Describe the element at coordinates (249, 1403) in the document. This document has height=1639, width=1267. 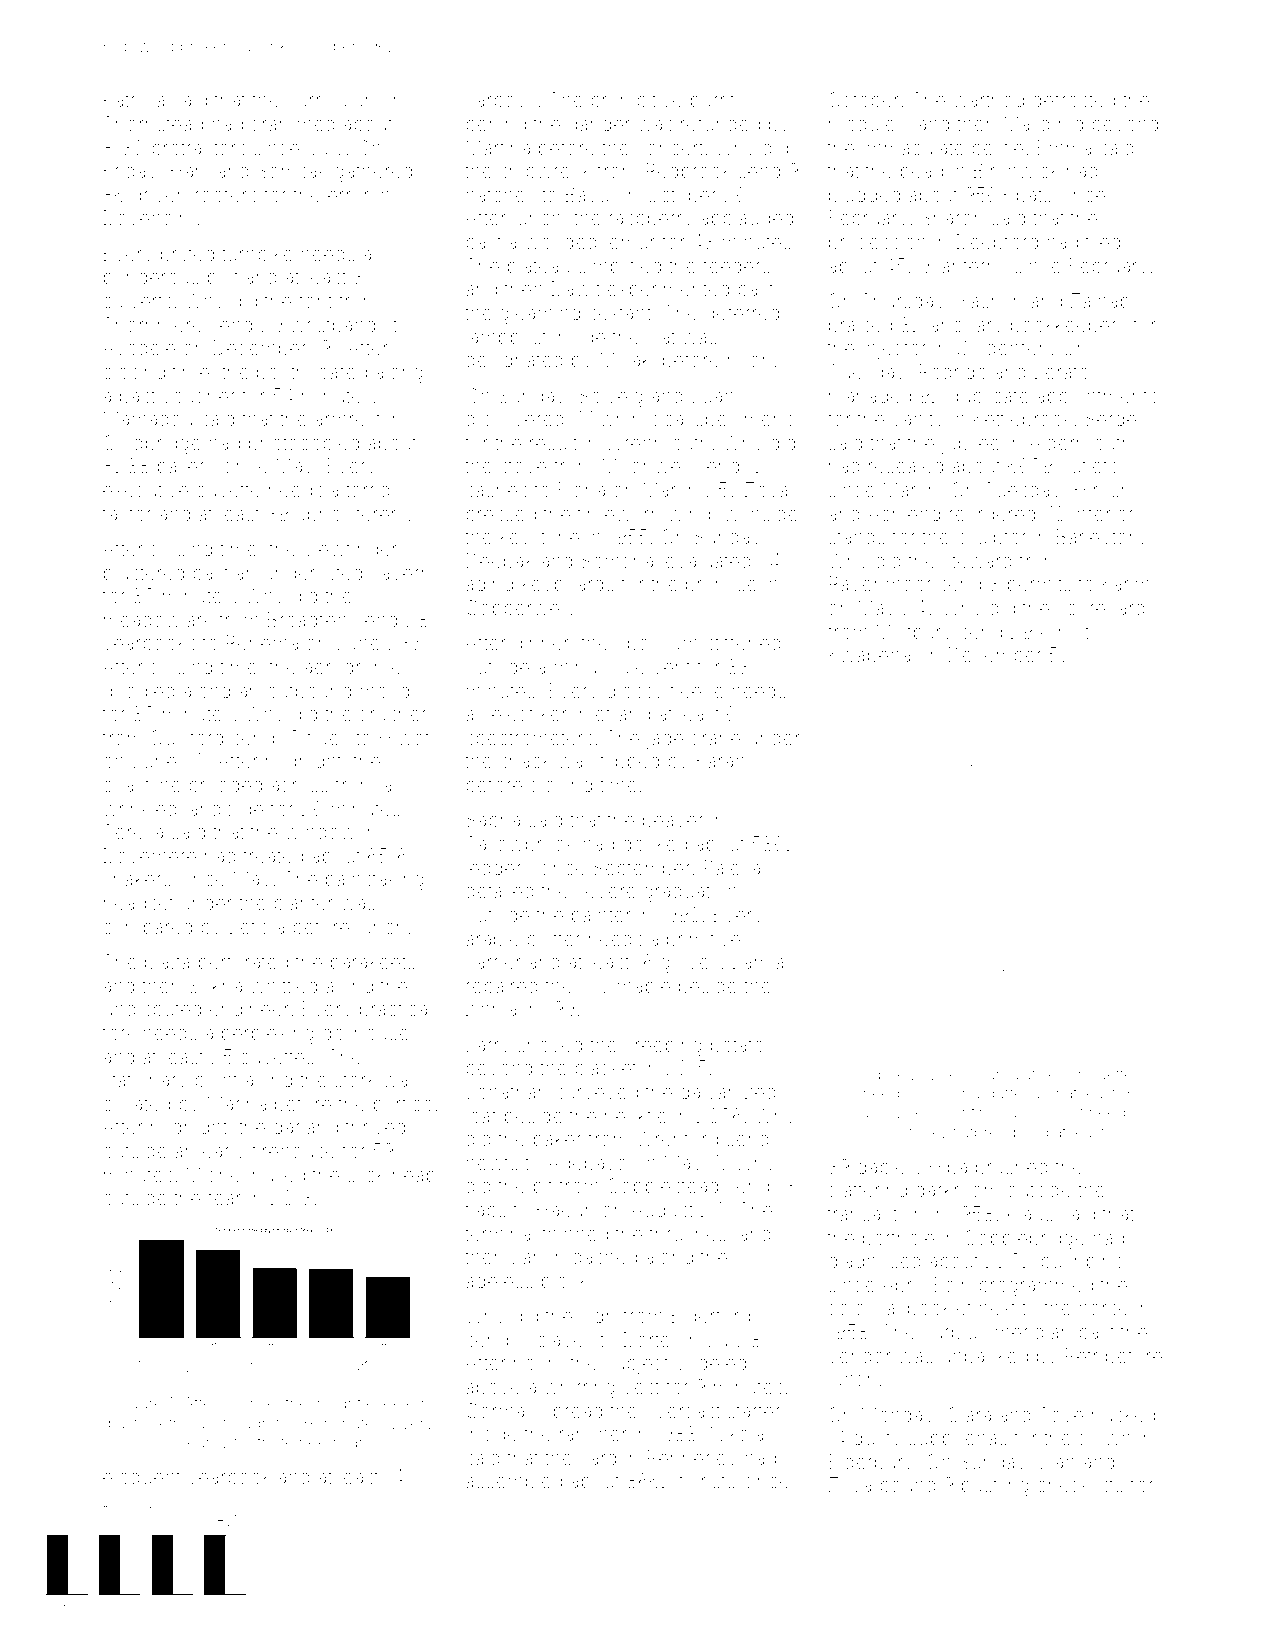
I see `sunrise` at that location.
